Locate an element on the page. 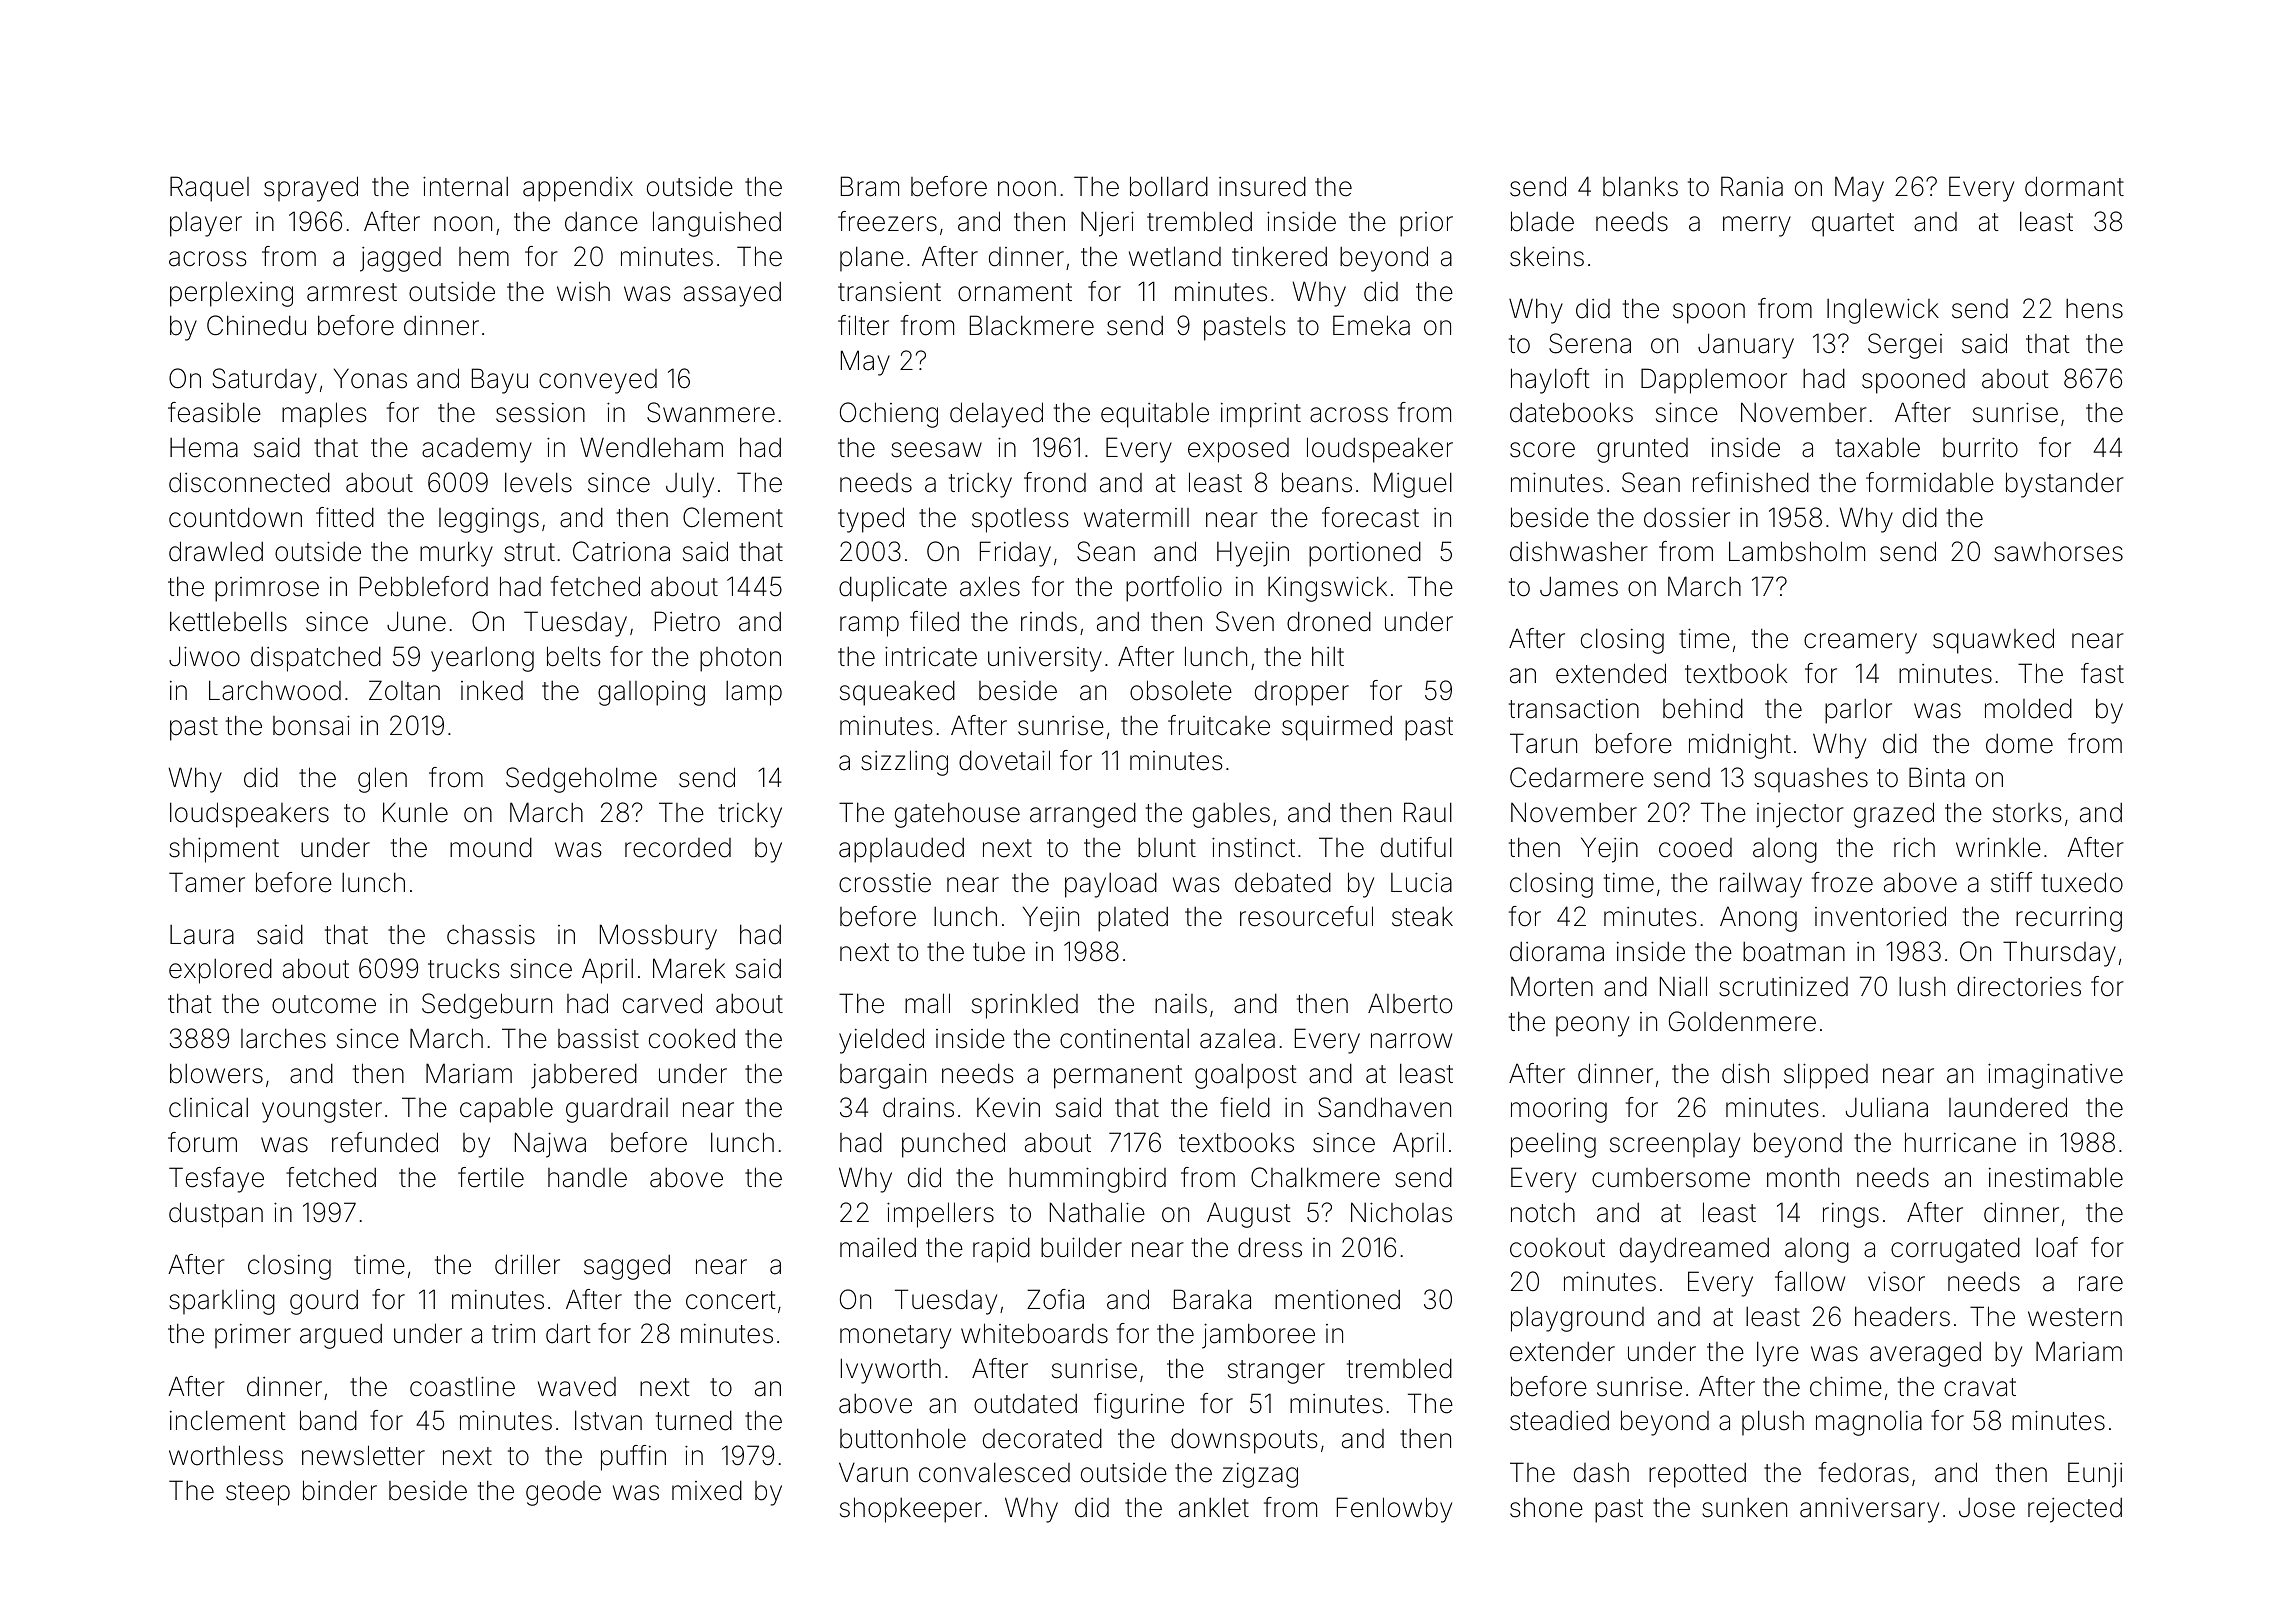 This page has width=2292, height=1620. formidable is located at coordinates (1930, 482).
